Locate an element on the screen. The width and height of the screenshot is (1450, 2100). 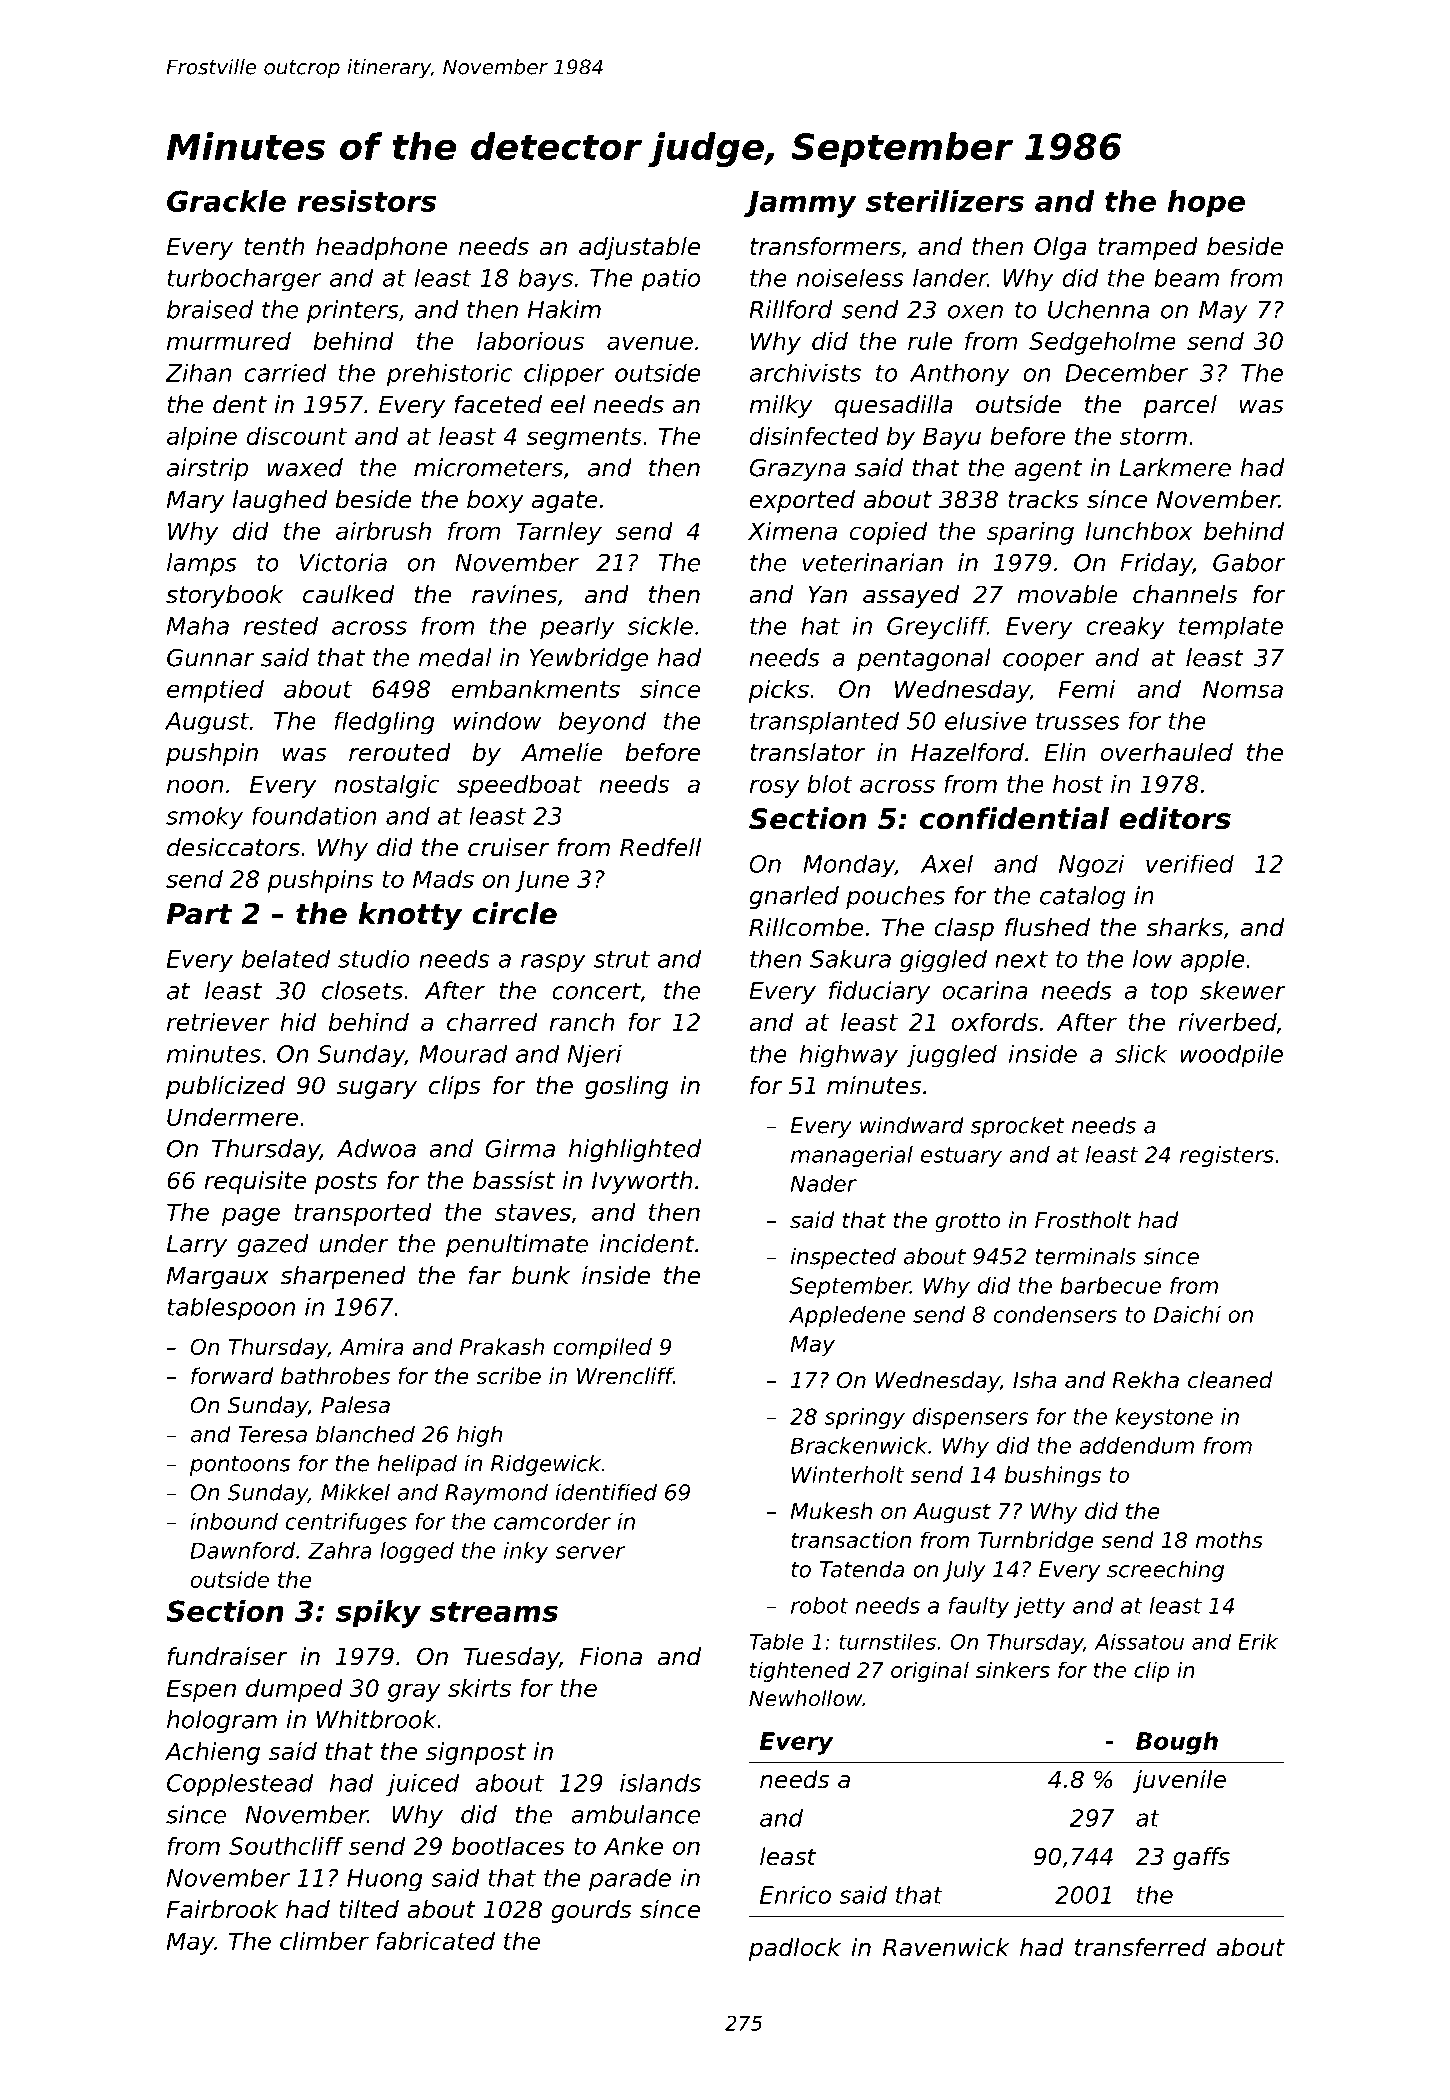
micrometers is located at coordinates (488, 467).
